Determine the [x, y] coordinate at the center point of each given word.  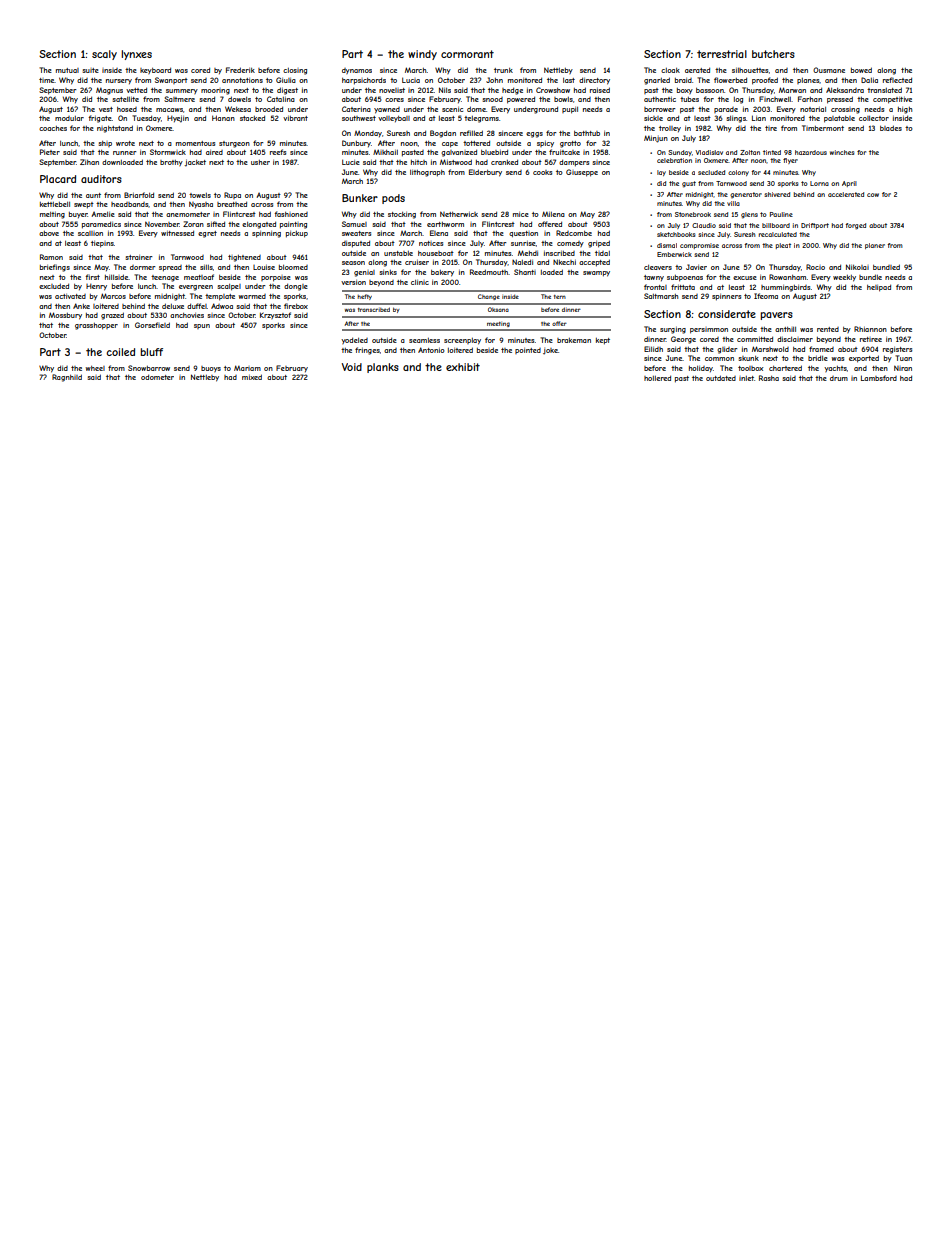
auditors [101, 179]
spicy [545, 144]
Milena [553, 214]
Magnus [109, 91]
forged [856, 226]
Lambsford [879, 378]
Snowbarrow [149, 368]
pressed [840, 100]
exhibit [463, 367]
